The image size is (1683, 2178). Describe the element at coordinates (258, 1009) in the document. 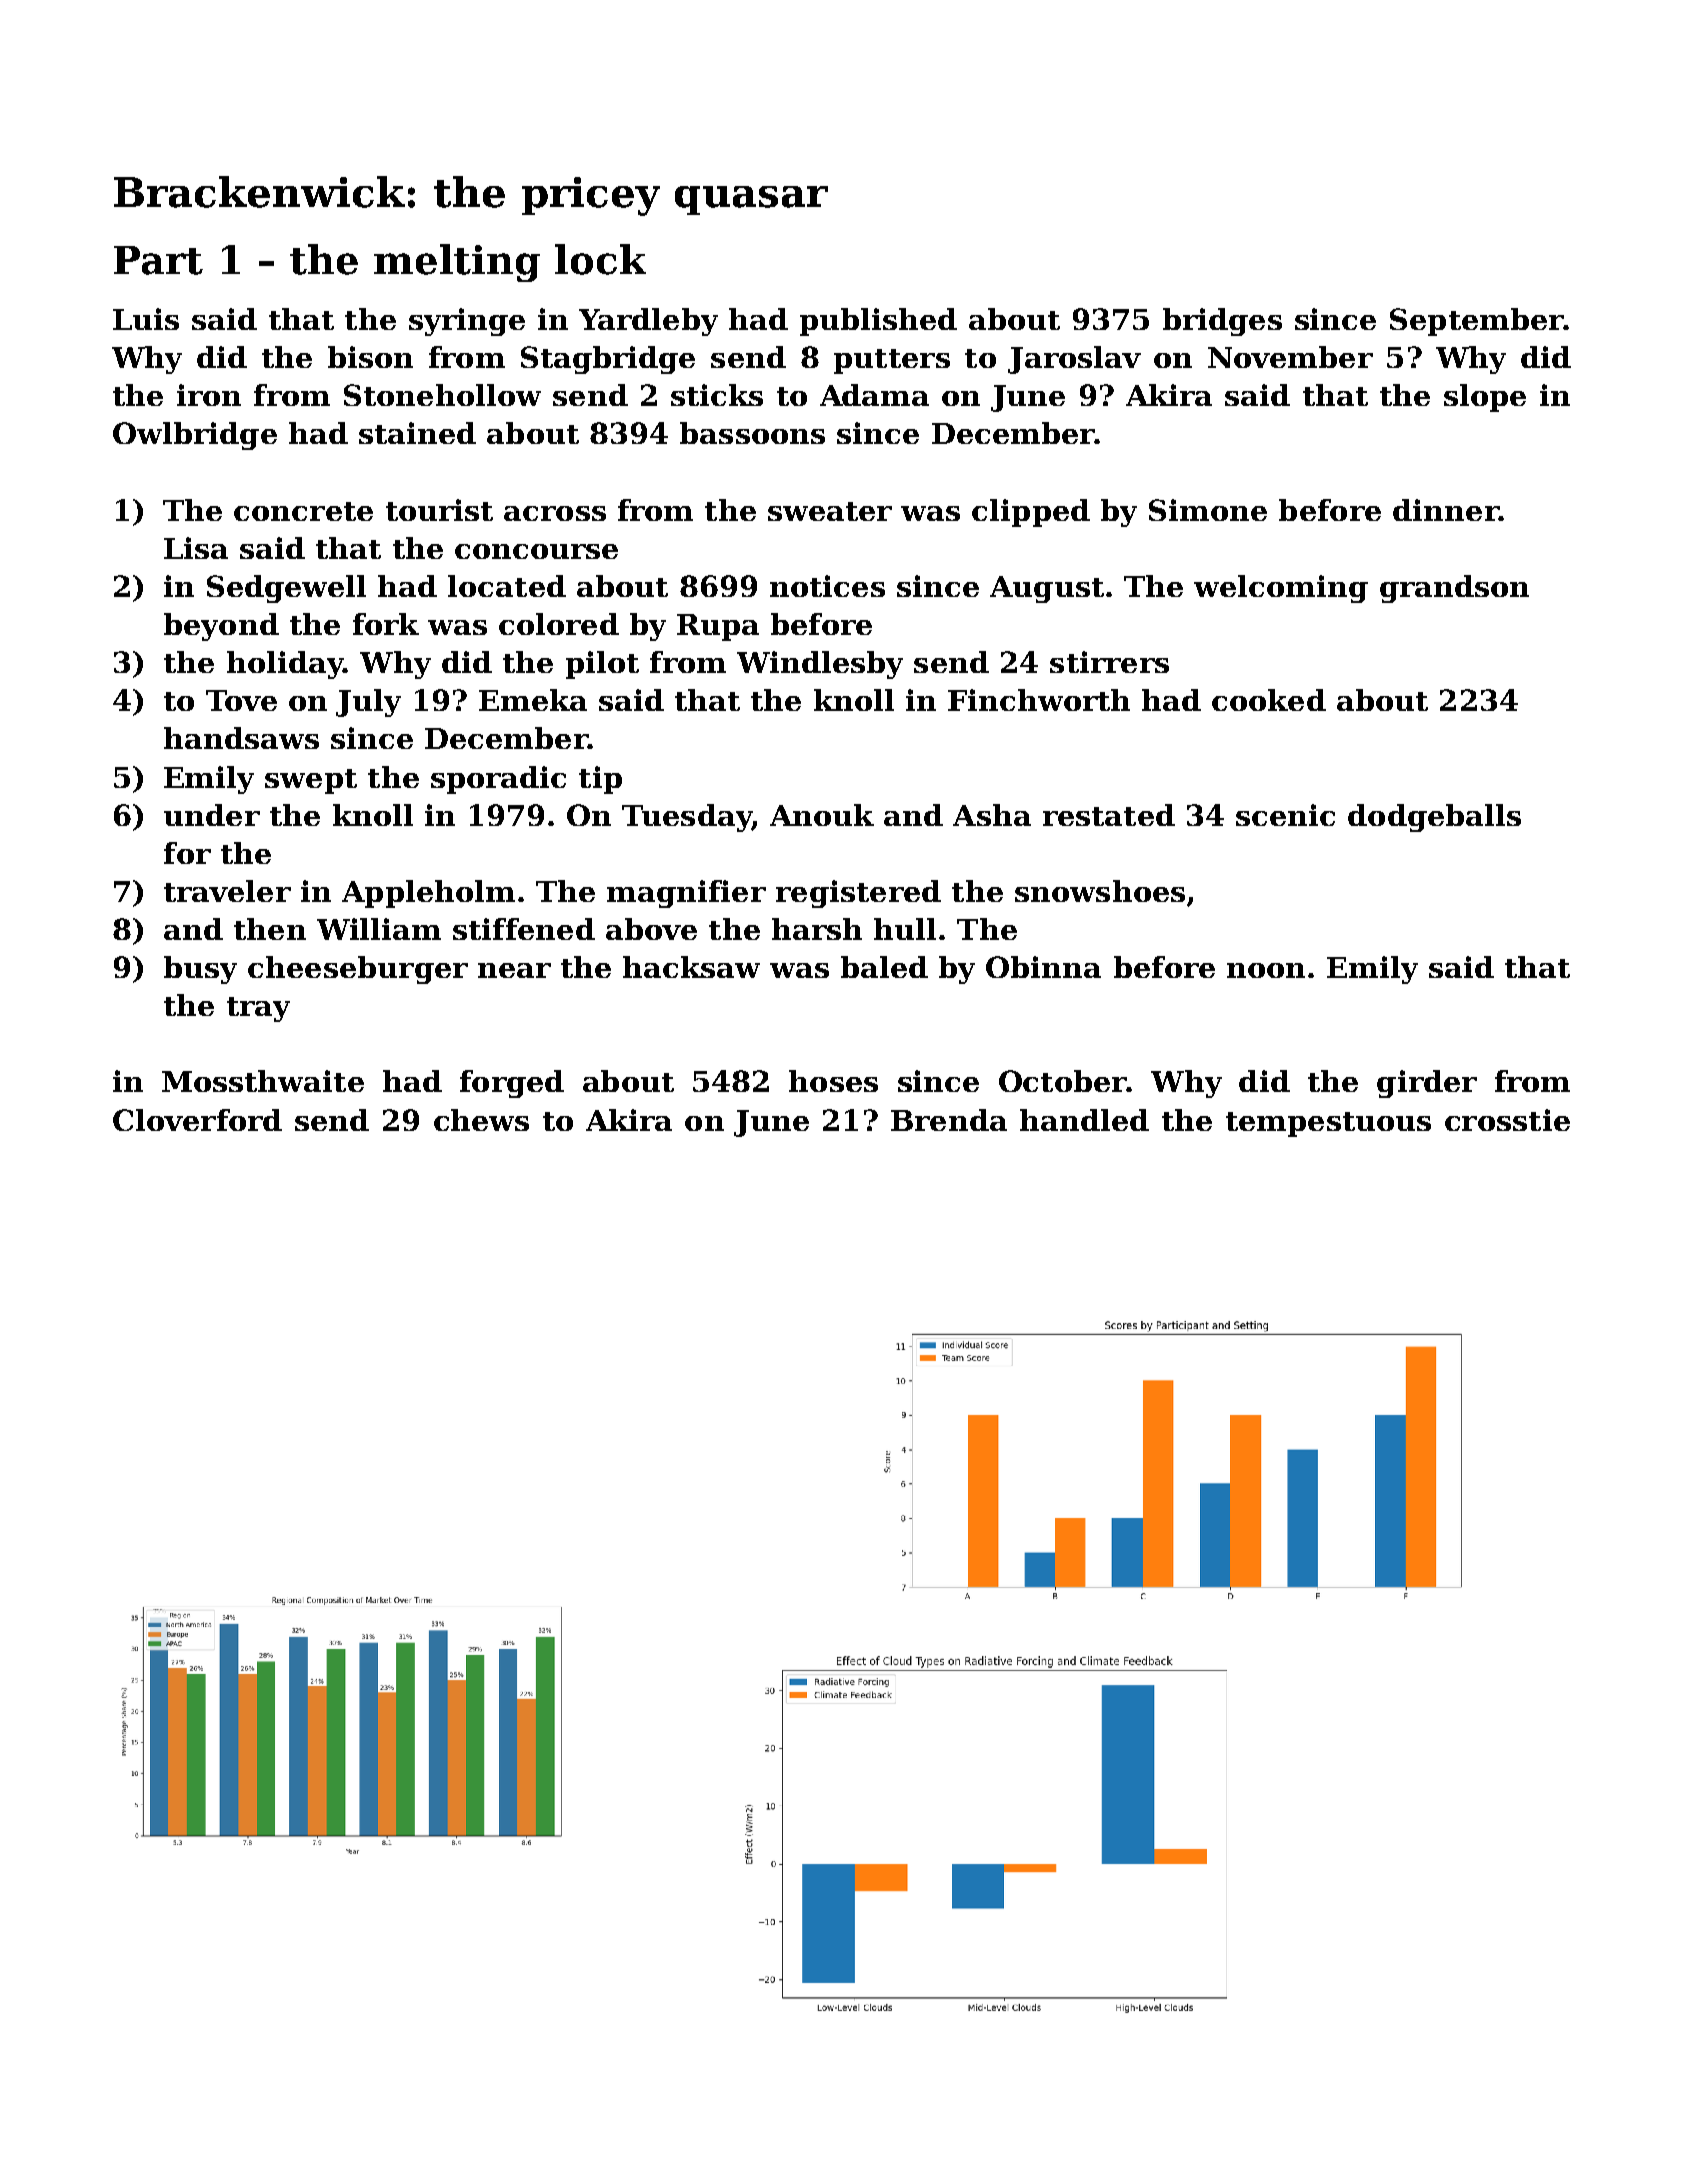

I see `tray` at that location.
